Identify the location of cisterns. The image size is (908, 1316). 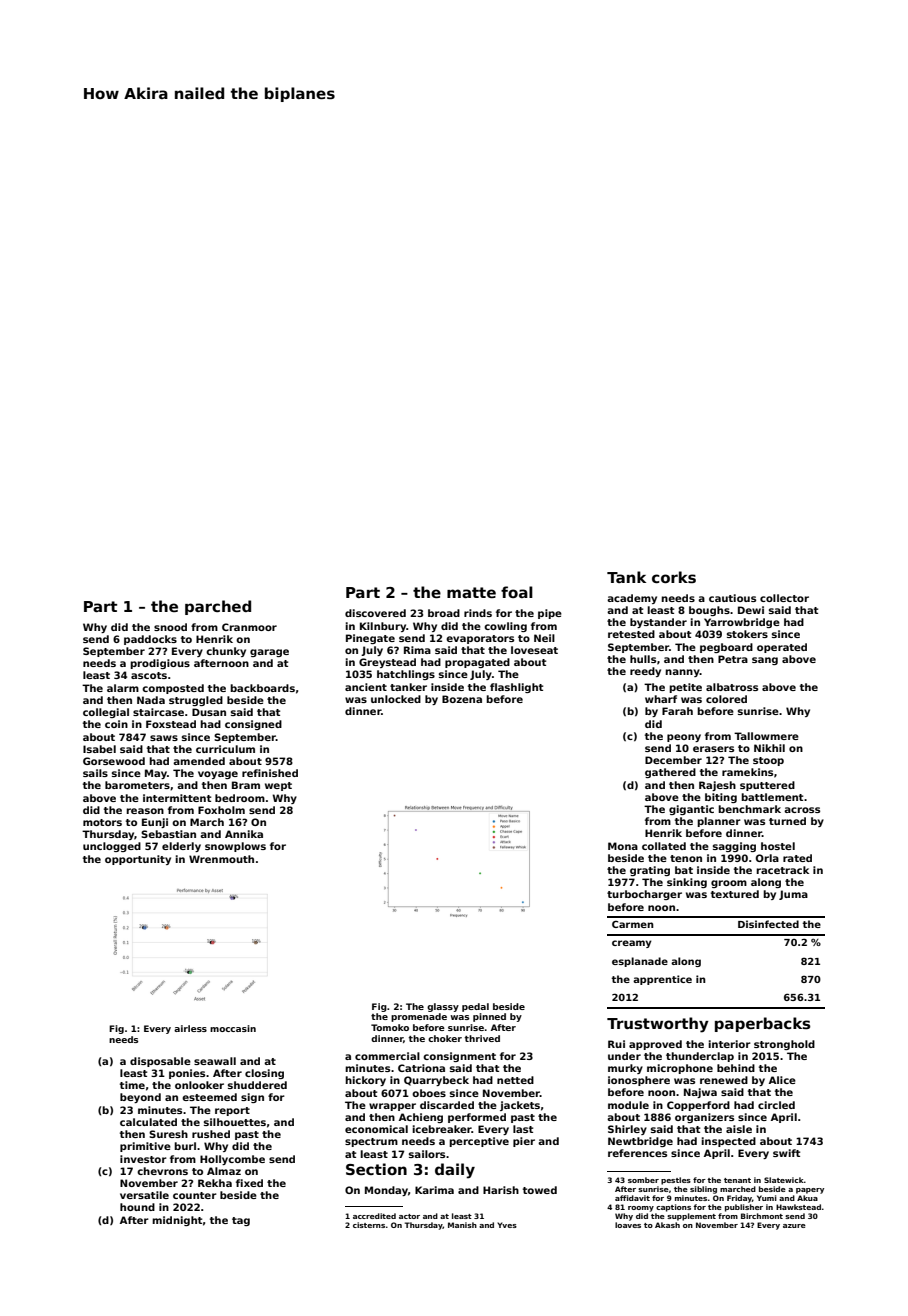
(369, 1225).
